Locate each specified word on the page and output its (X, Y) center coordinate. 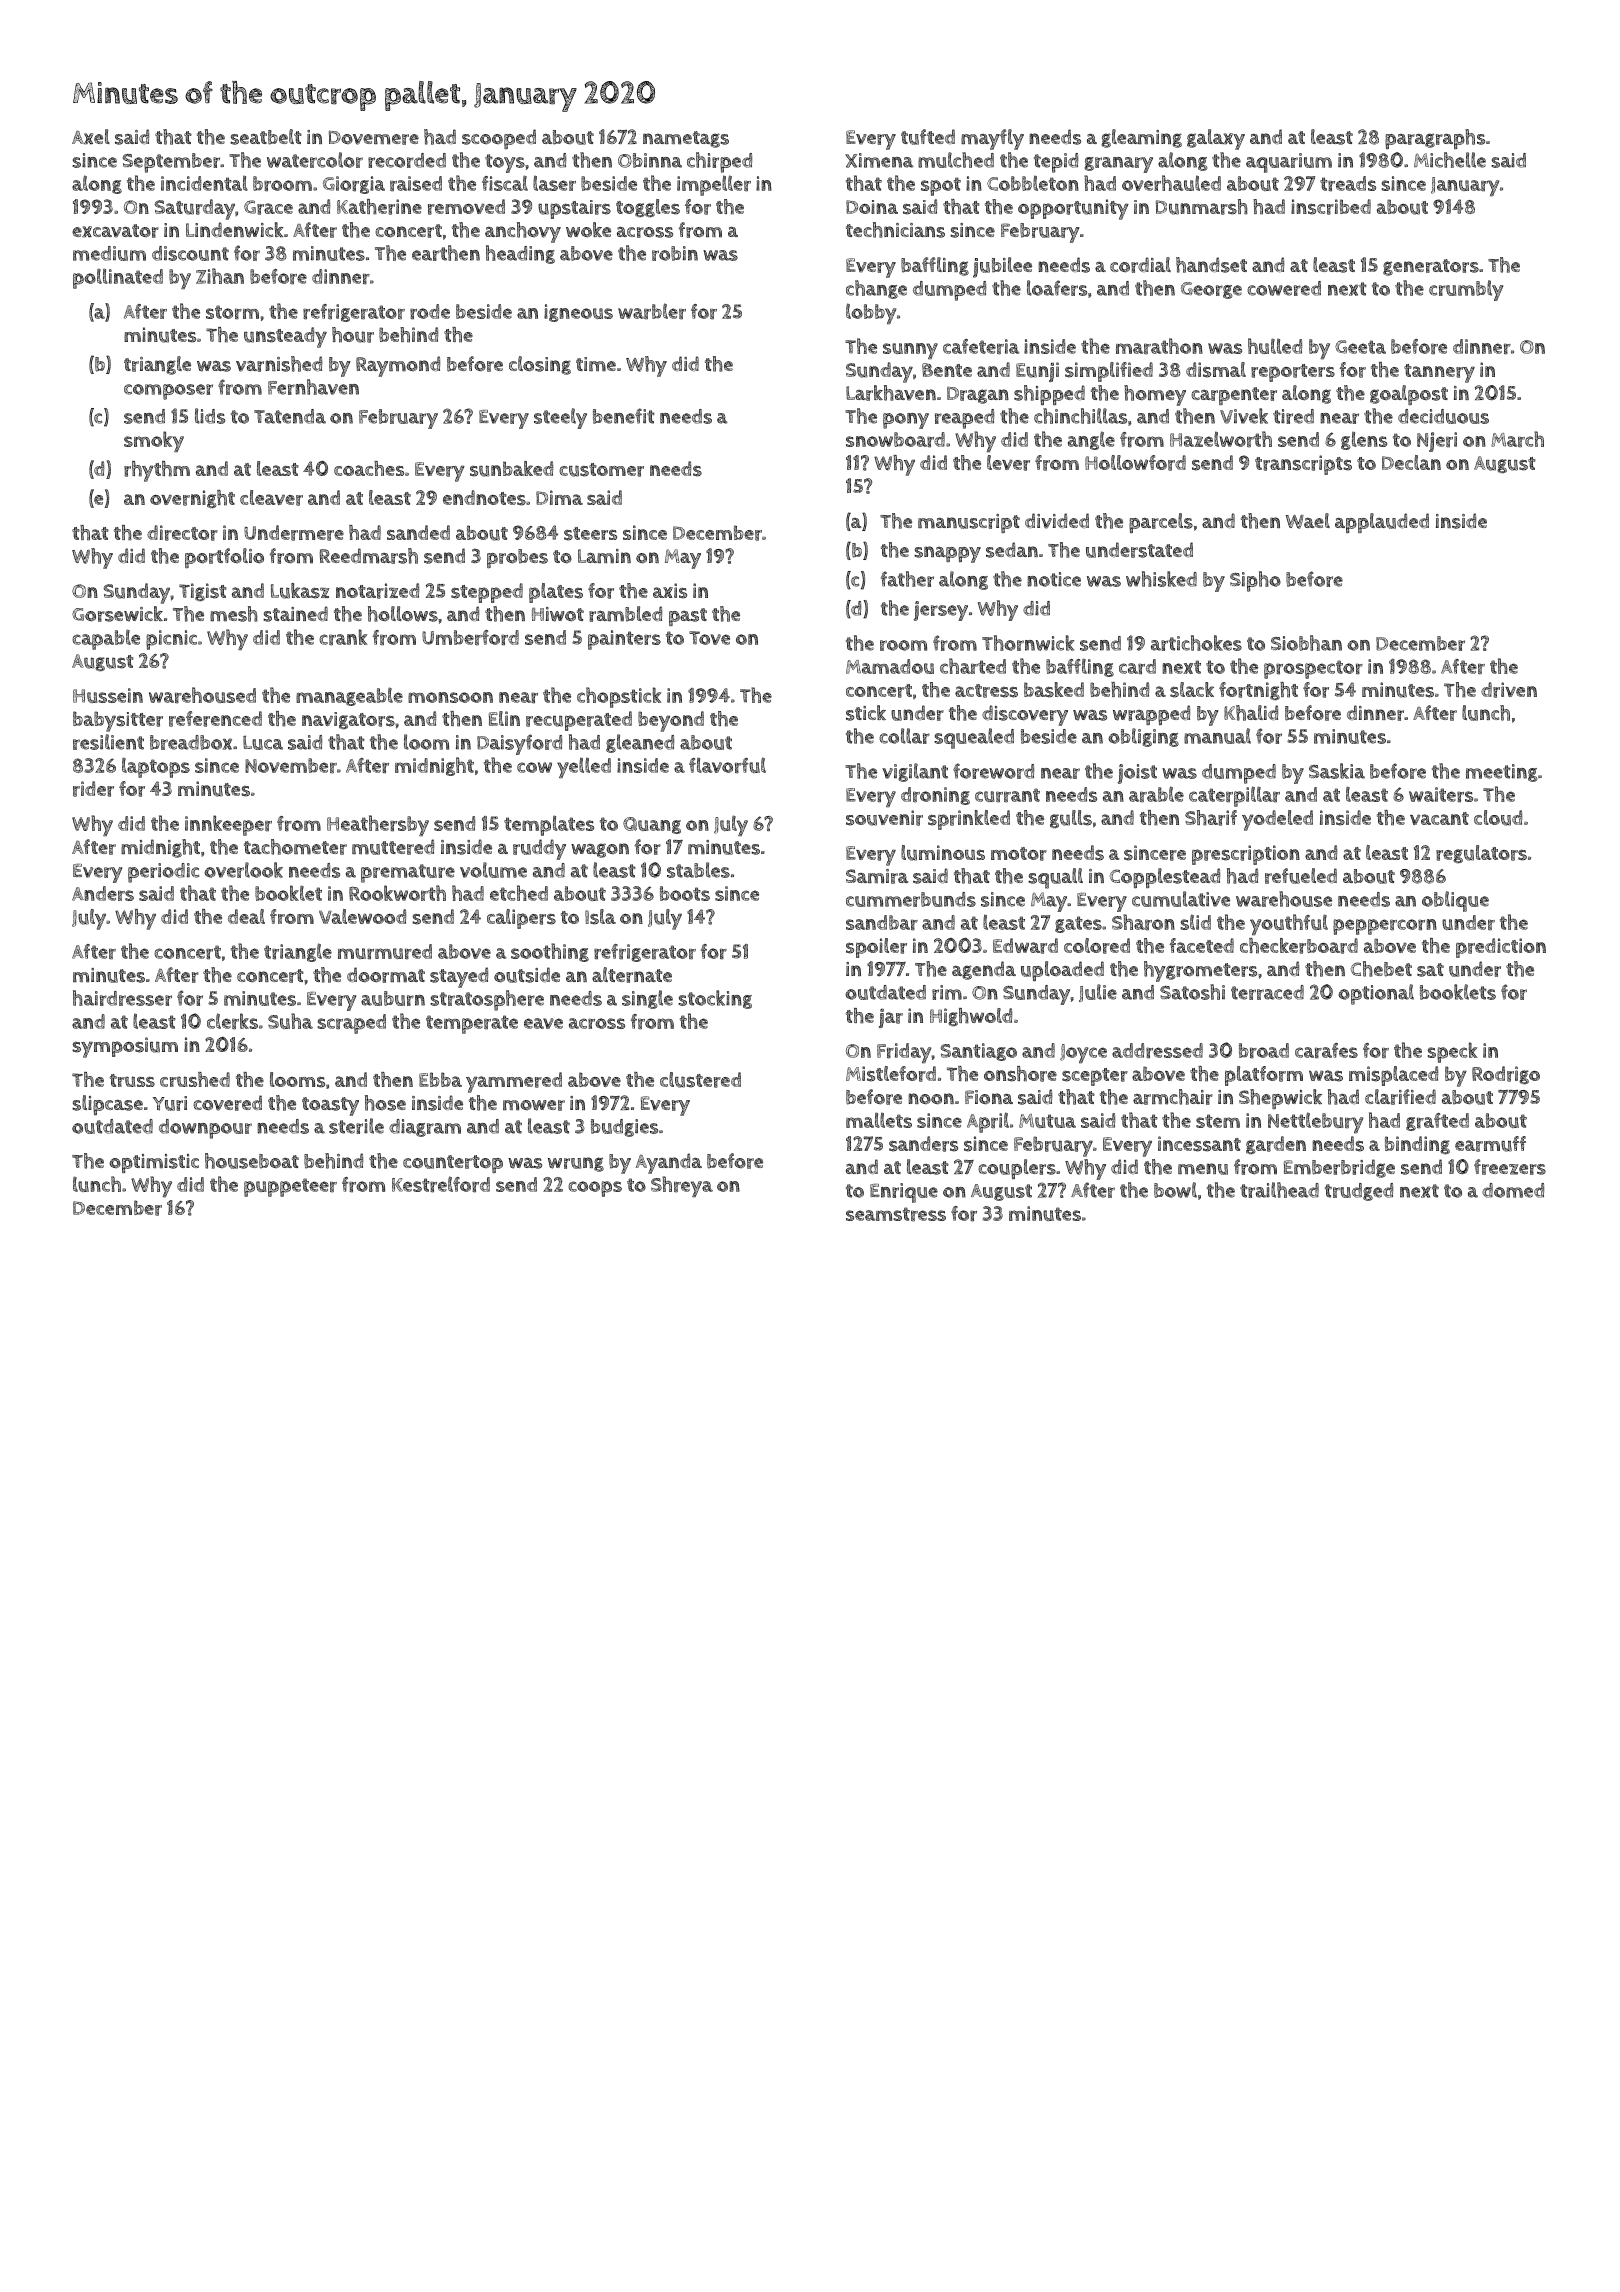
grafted (1437, 1122)
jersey (941, 611)
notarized (377, 591)
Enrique (904, 1193)
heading (520, 254)
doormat (386, 975)
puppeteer (290, 1187)
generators (1431, 267)
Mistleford (891, 1074)
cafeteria (981, 347)
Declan (1411, 462)
